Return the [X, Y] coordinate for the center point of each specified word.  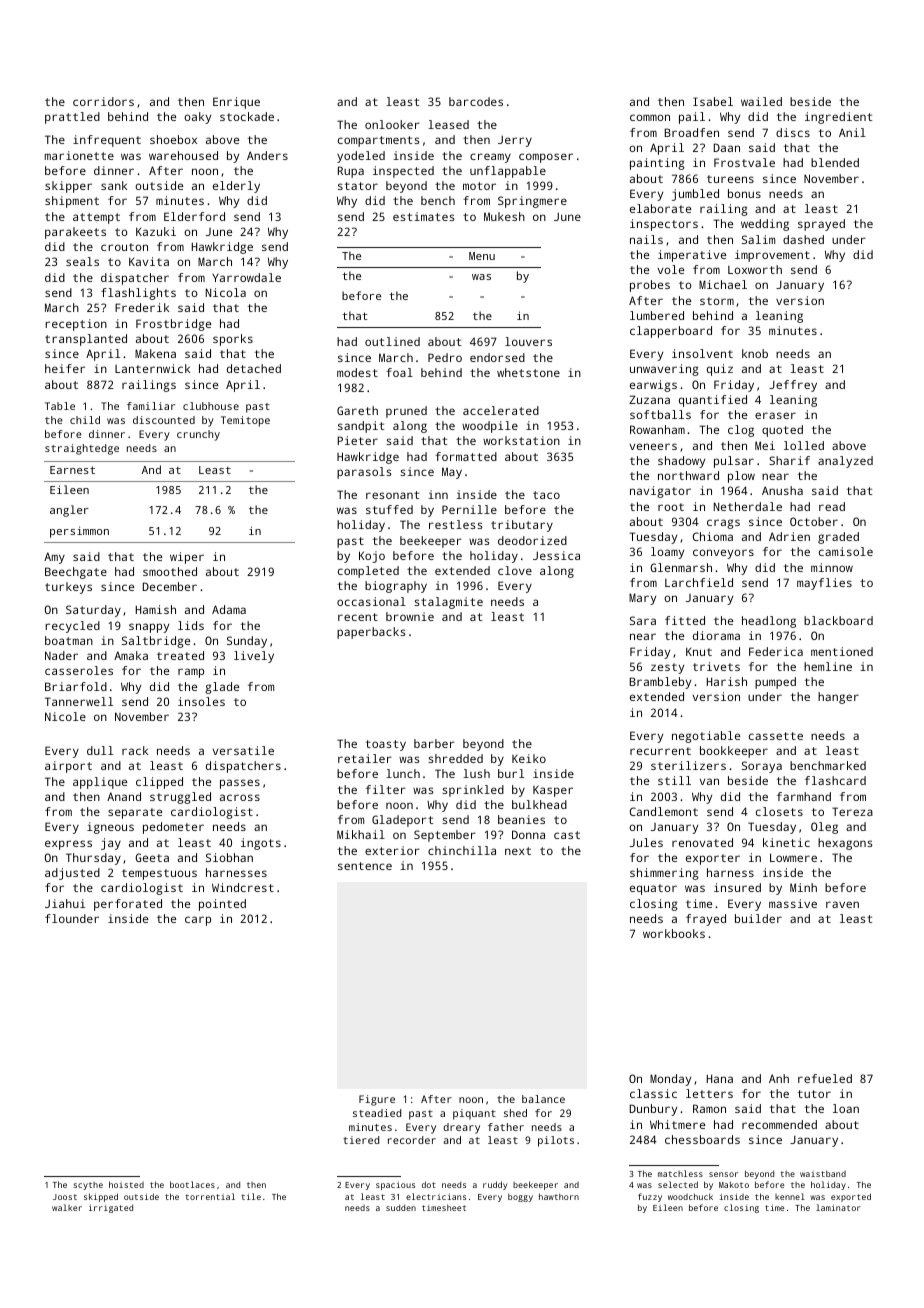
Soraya [762, 767]
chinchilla [462, 850]
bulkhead [539, 804]
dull [100, 750]
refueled [825, 1078]
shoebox [173, 139]
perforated [128, 905]
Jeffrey [793, 386]
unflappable [508, 172]
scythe [88, 1186]
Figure [377, 1100]
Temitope [245, 421]
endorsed [497, 357]
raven [842, 904]
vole [670, 269]
